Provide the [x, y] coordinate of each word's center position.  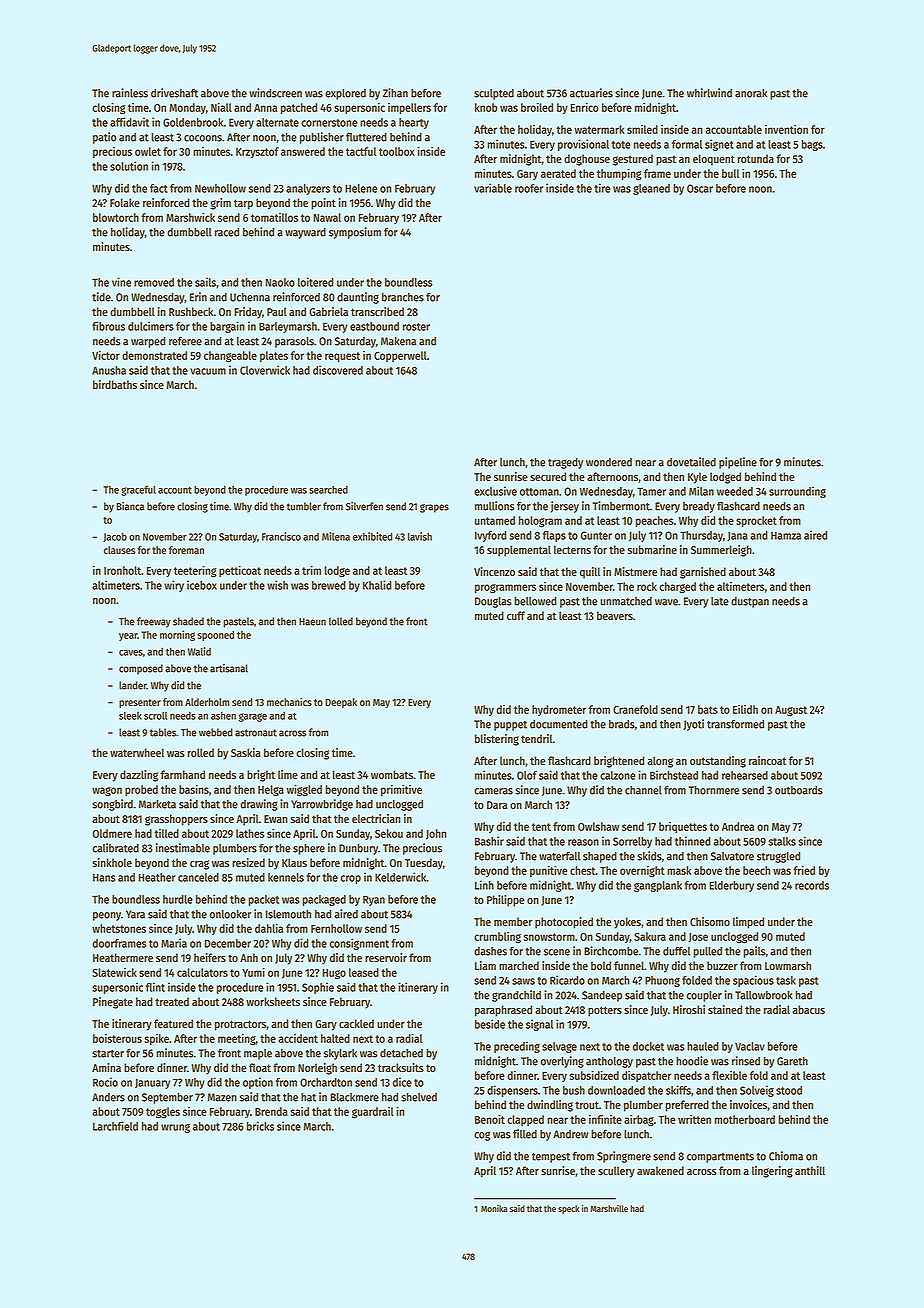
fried [804, 870]
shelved [419, 1097]
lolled [341, 621]
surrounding [797, 492]
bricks [260, 1126]
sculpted [494, 94]
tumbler [304, 506]
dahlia [269, 928]
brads [622, 724]
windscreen [275, 93]
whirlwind [709, 93]
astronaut [256, 733]
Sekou [389, 833]
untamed [495, 520]
